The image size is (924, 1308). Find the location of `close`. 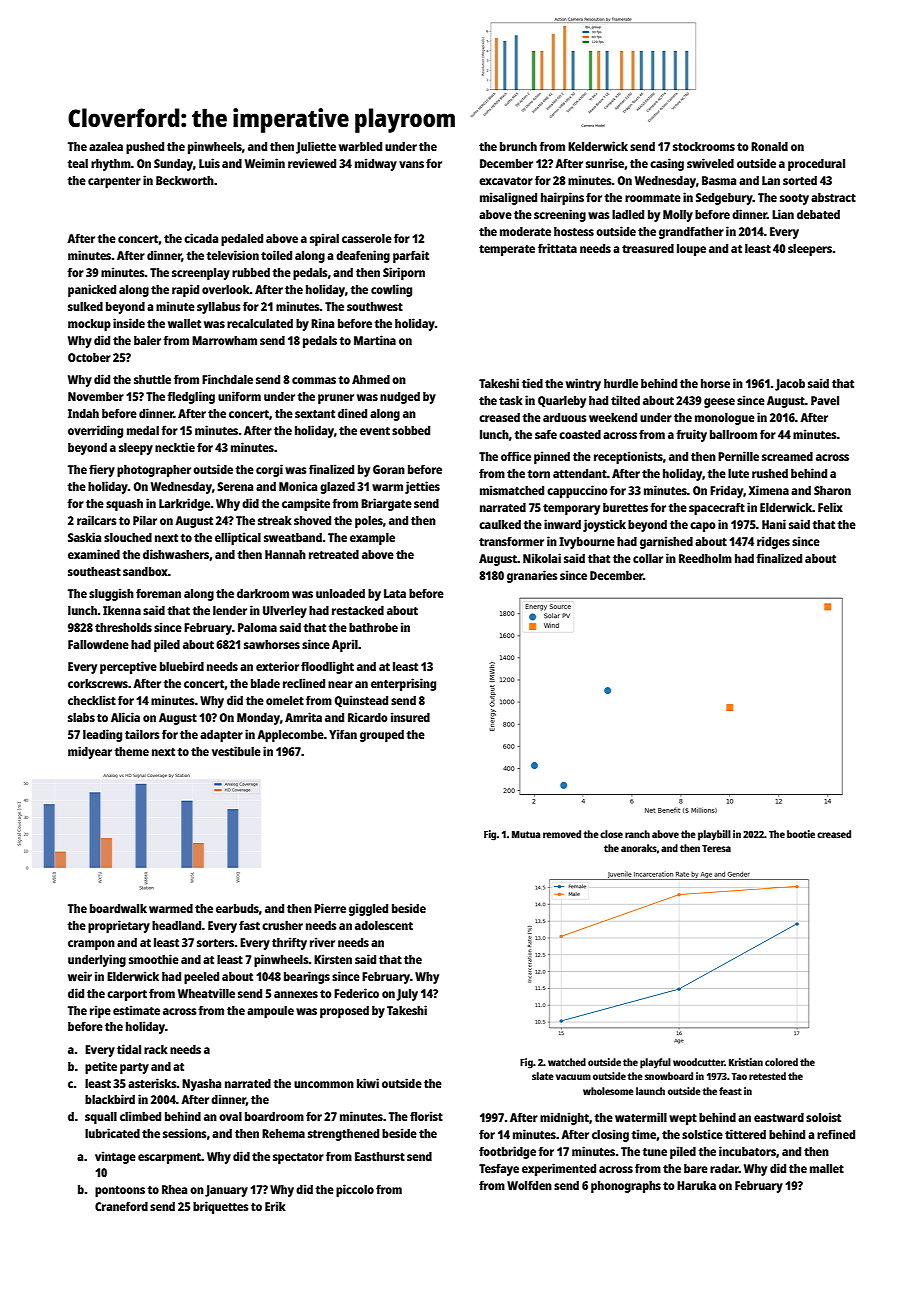

close is located at coordinates (611, 834).
